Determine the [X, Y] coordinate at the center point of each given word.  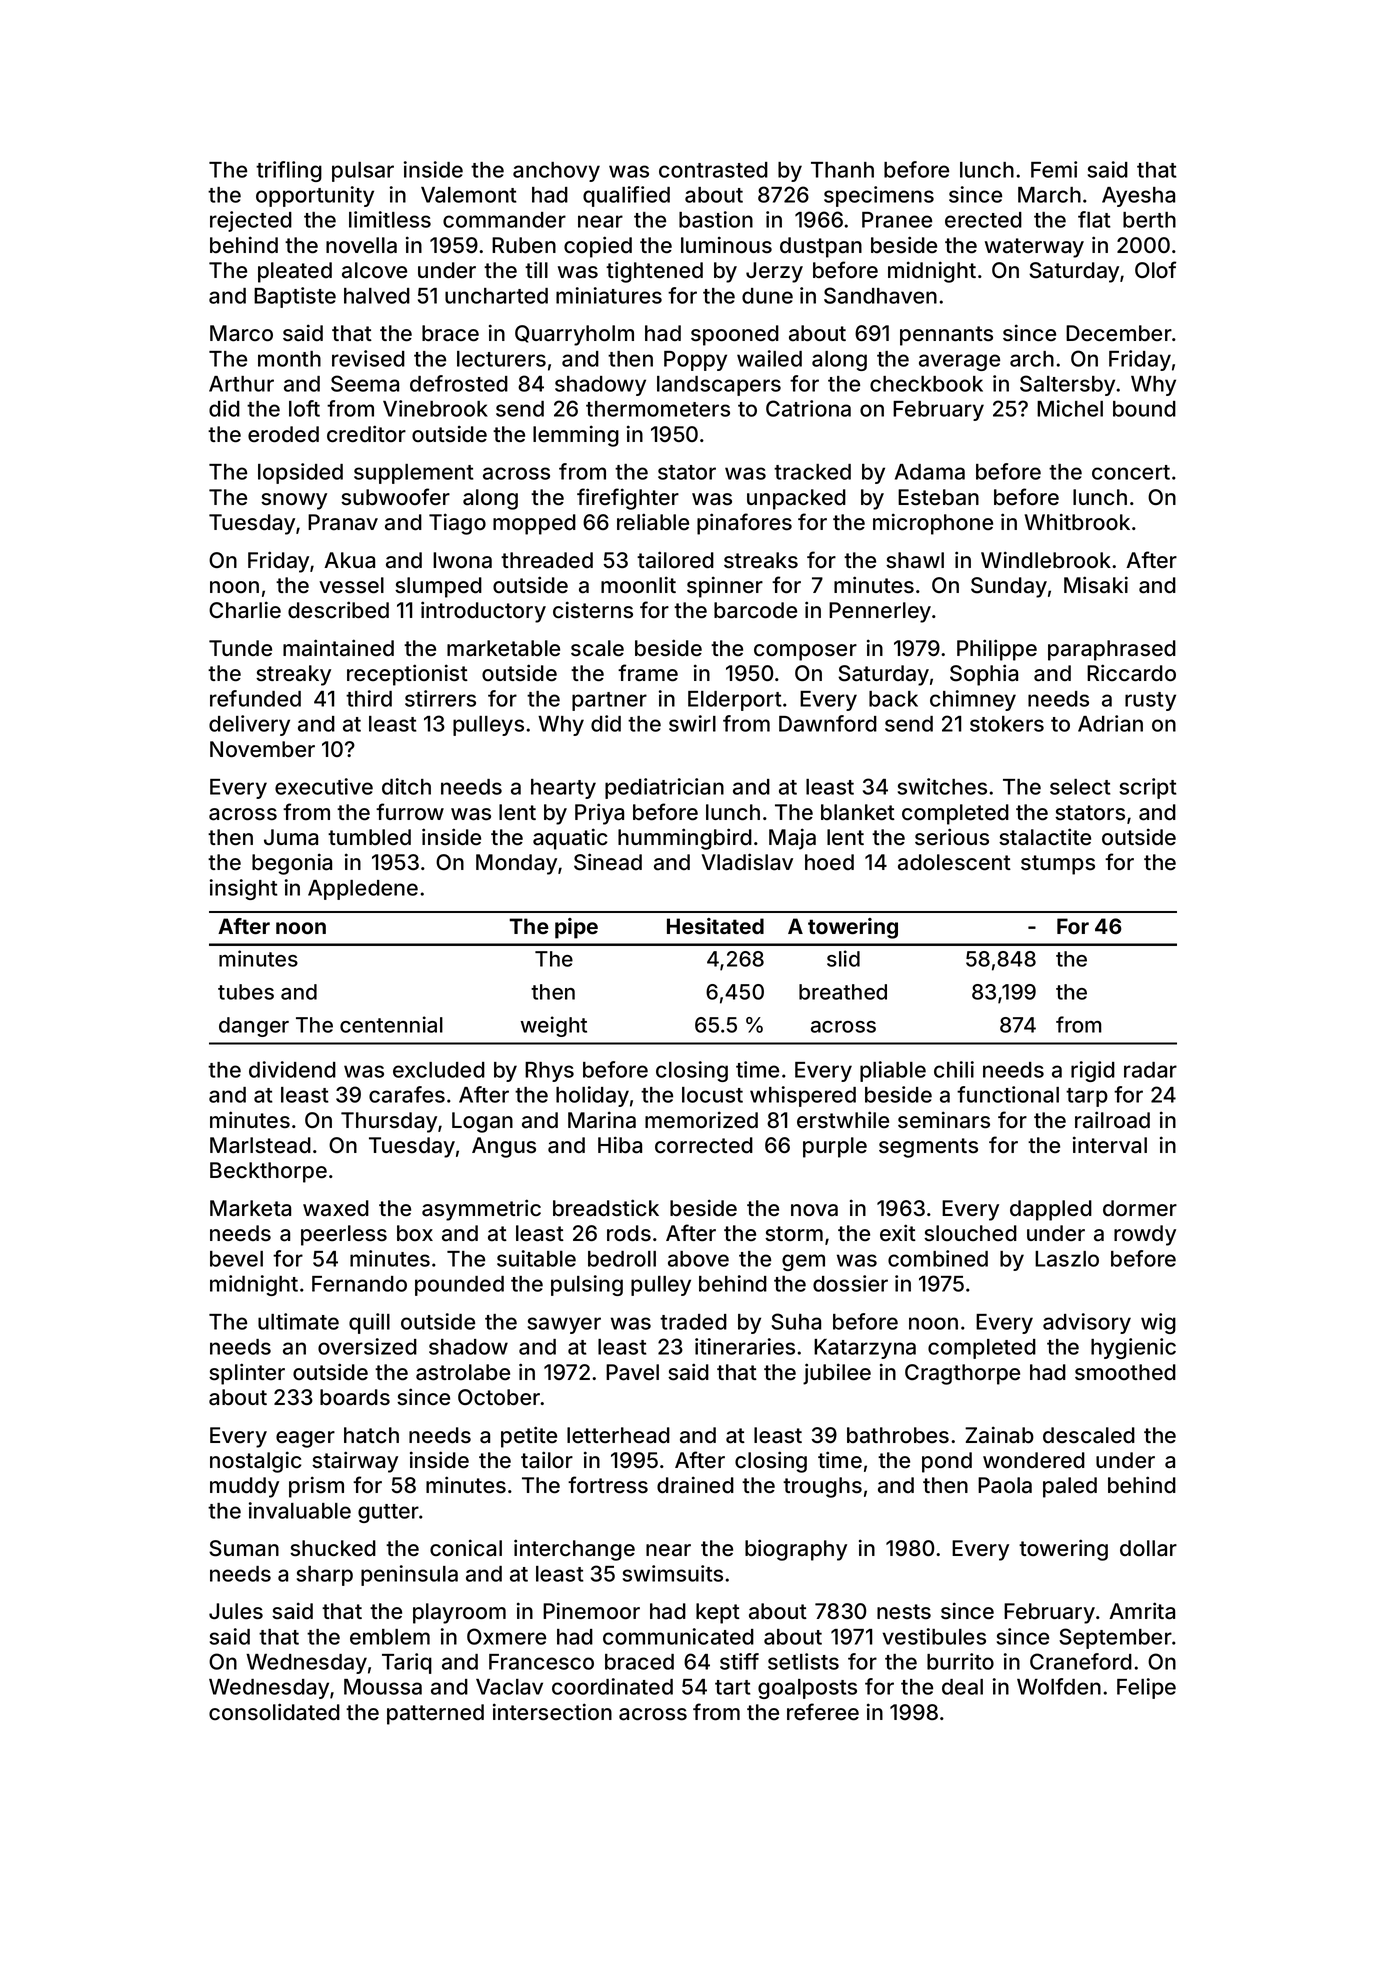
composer [805, 652]
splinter [247, 1374]
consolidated [274, 1712]
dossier [850, 1283]
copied [598, 247]
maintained [338, 648]
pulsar [363, 172]
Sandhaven [880, 295]
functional [1008, 1094]
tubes [246, 992]
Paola [1005, 1485]
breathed [843, 992]
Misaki [1096, 585]
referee [823, 1712]
